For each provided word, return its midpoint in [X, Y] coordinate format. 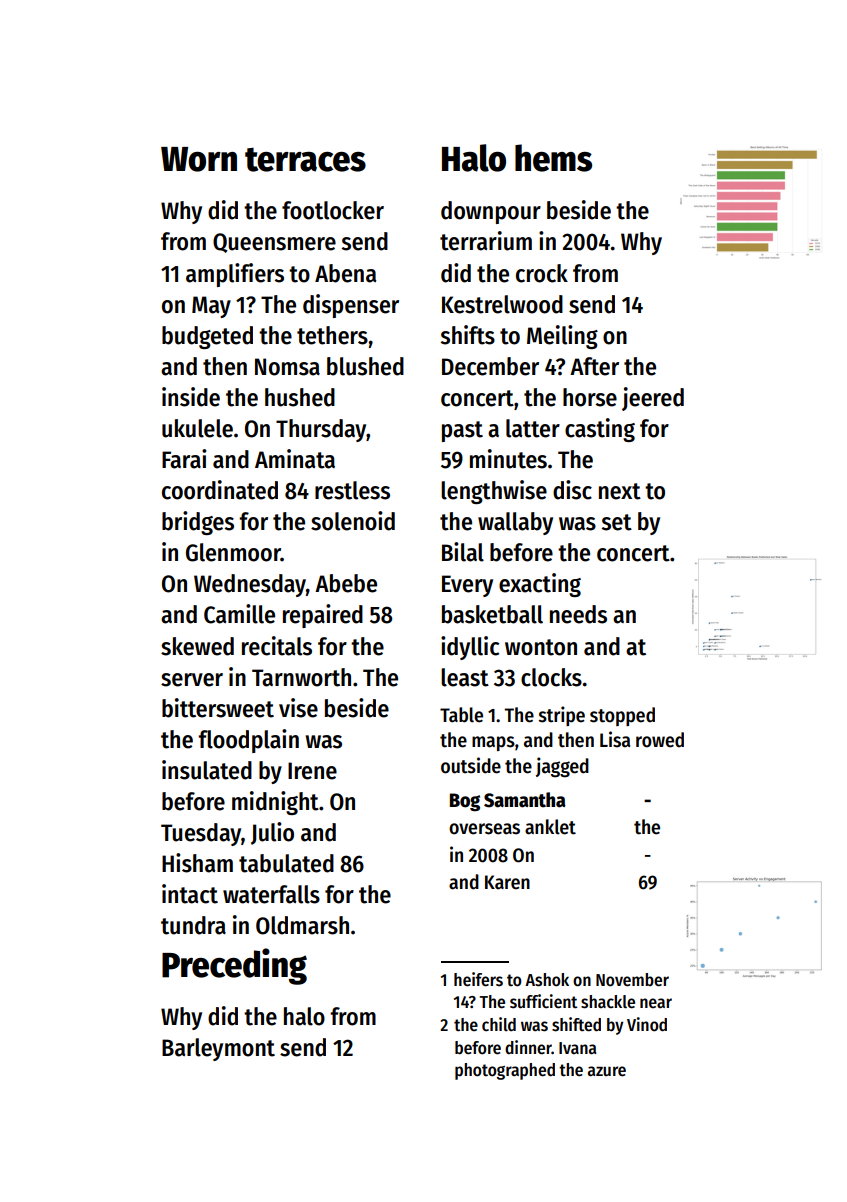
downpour [491, 212]
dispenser [351, 306]
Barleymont [218, 1049]
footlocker [333, 210]
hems [553, 158]
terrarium [486, 241]
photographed [505, 1071]
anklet [550, 827]
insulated [207, 770]
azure [607, 1071]
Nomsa [287, 367]
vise [298, 708]
